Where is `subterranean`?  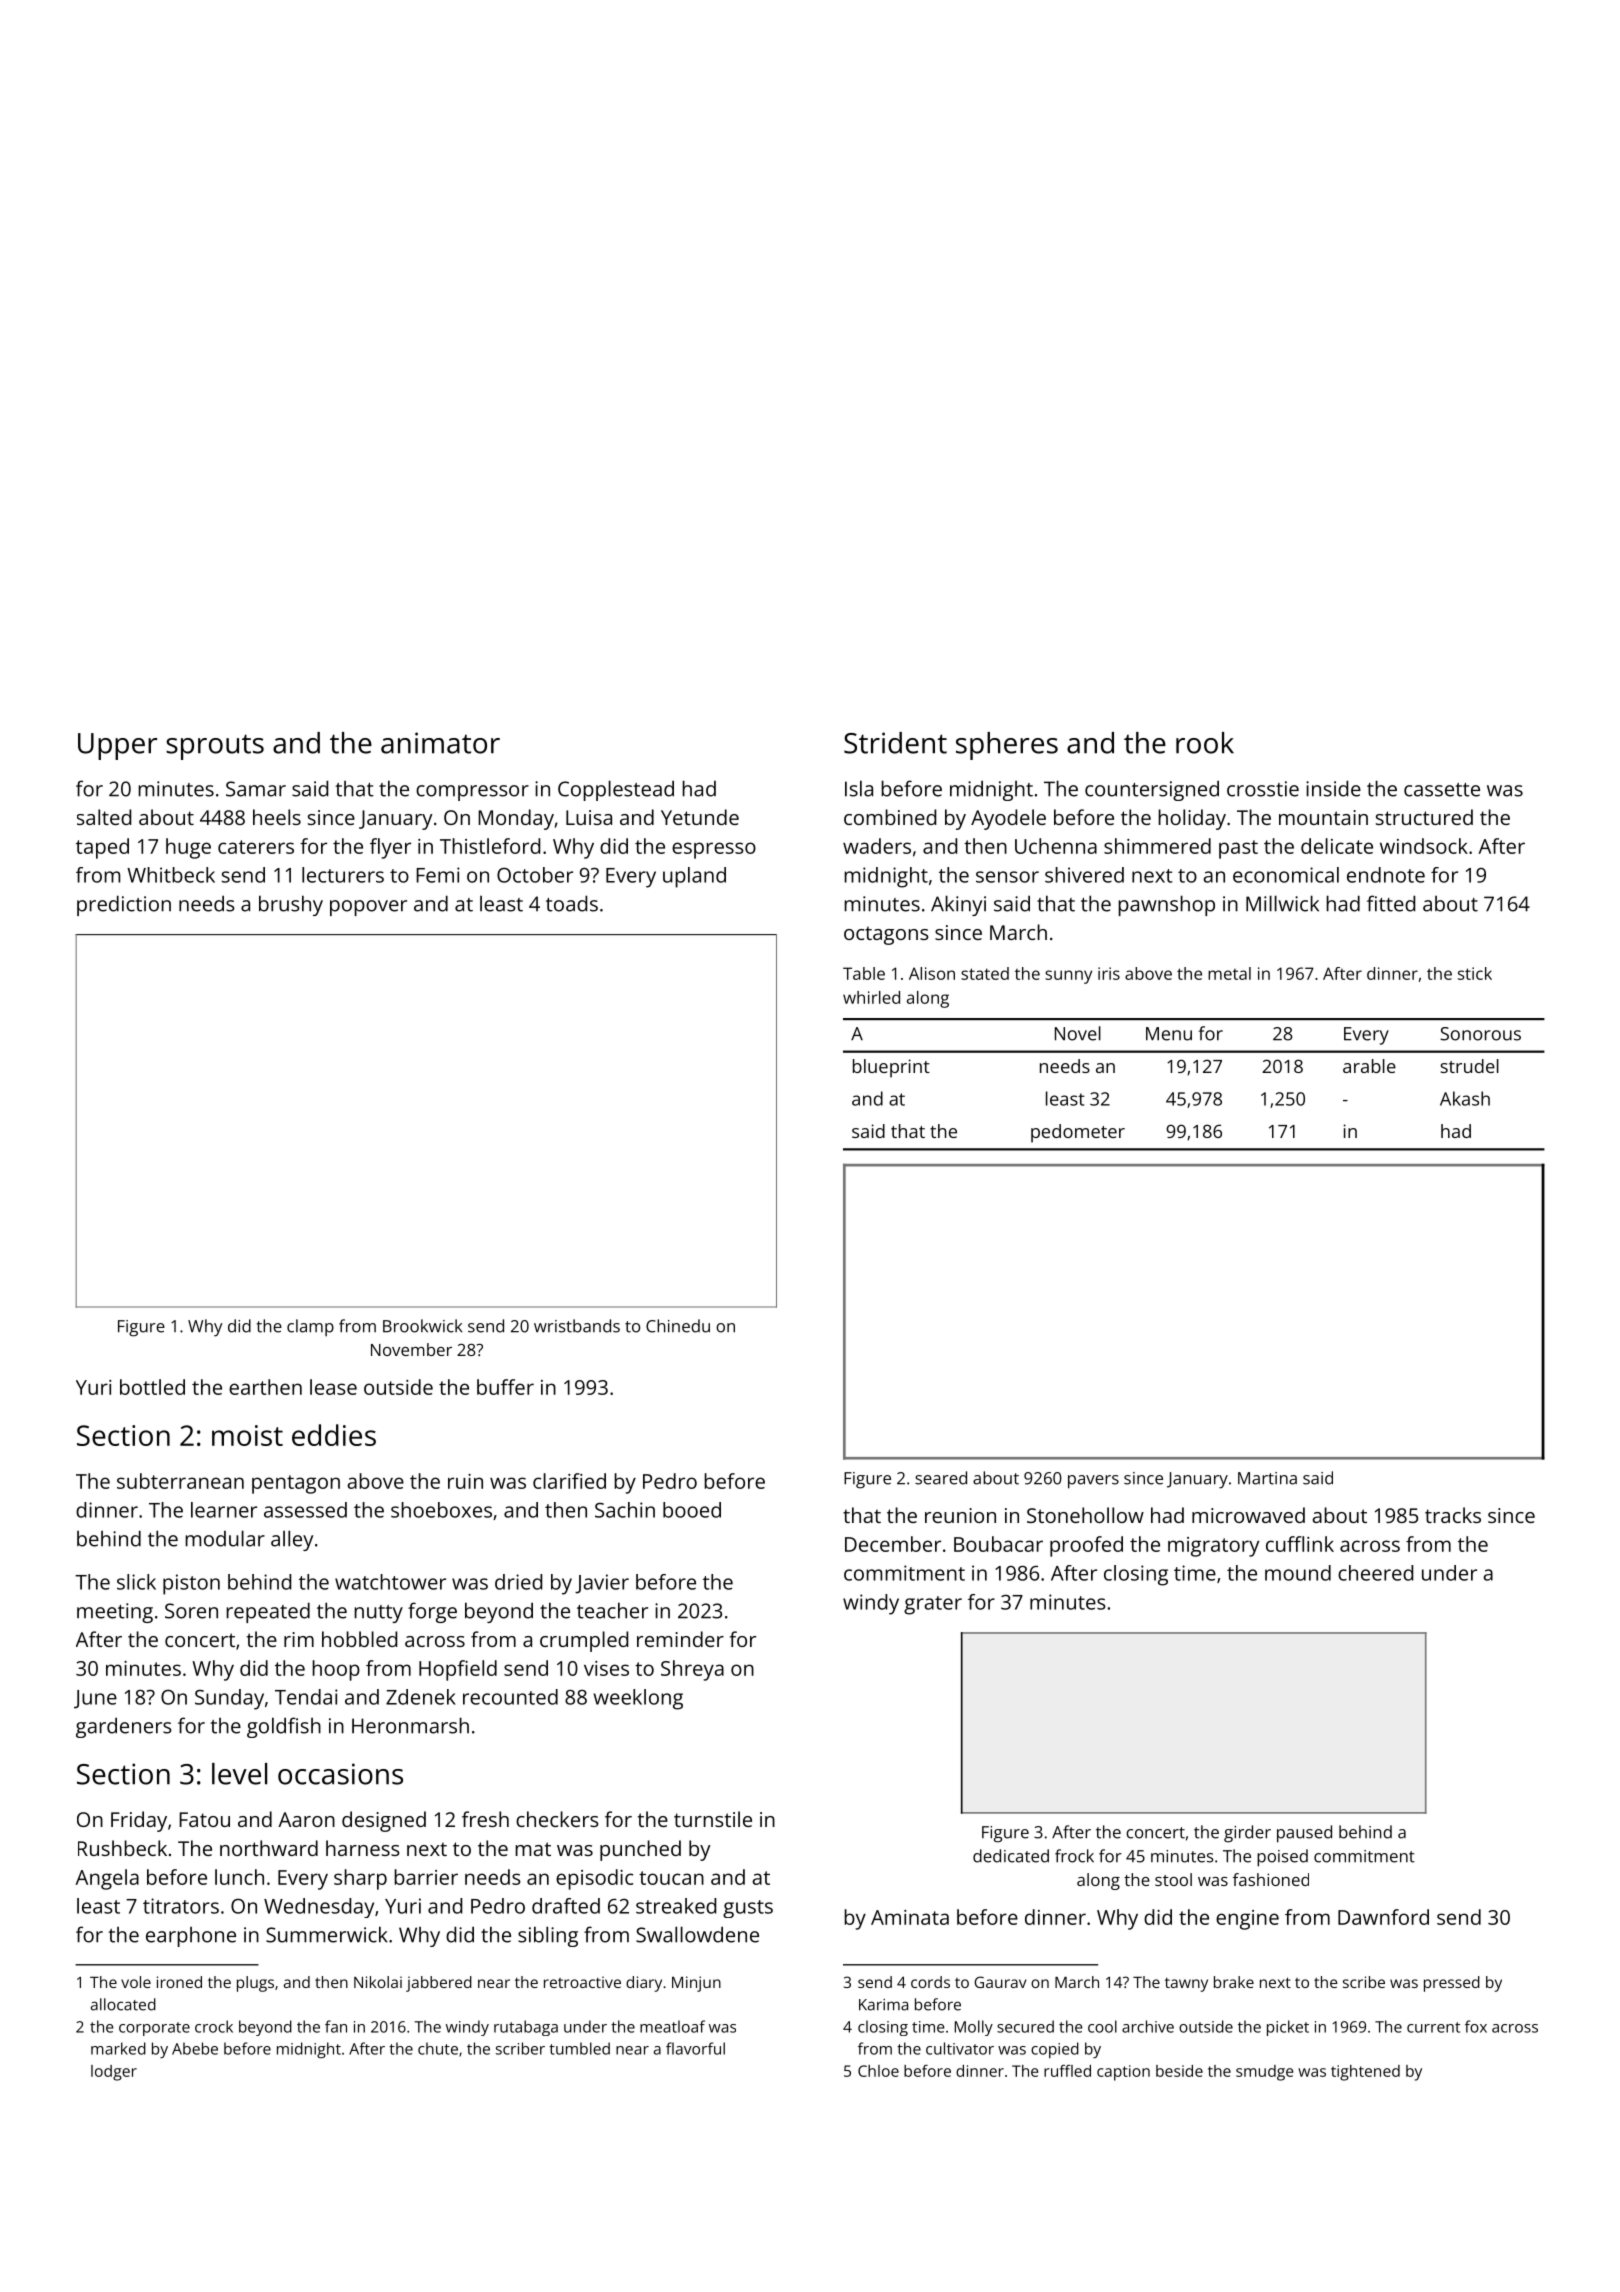 subterranean is located at coordinates (180, 1481).
